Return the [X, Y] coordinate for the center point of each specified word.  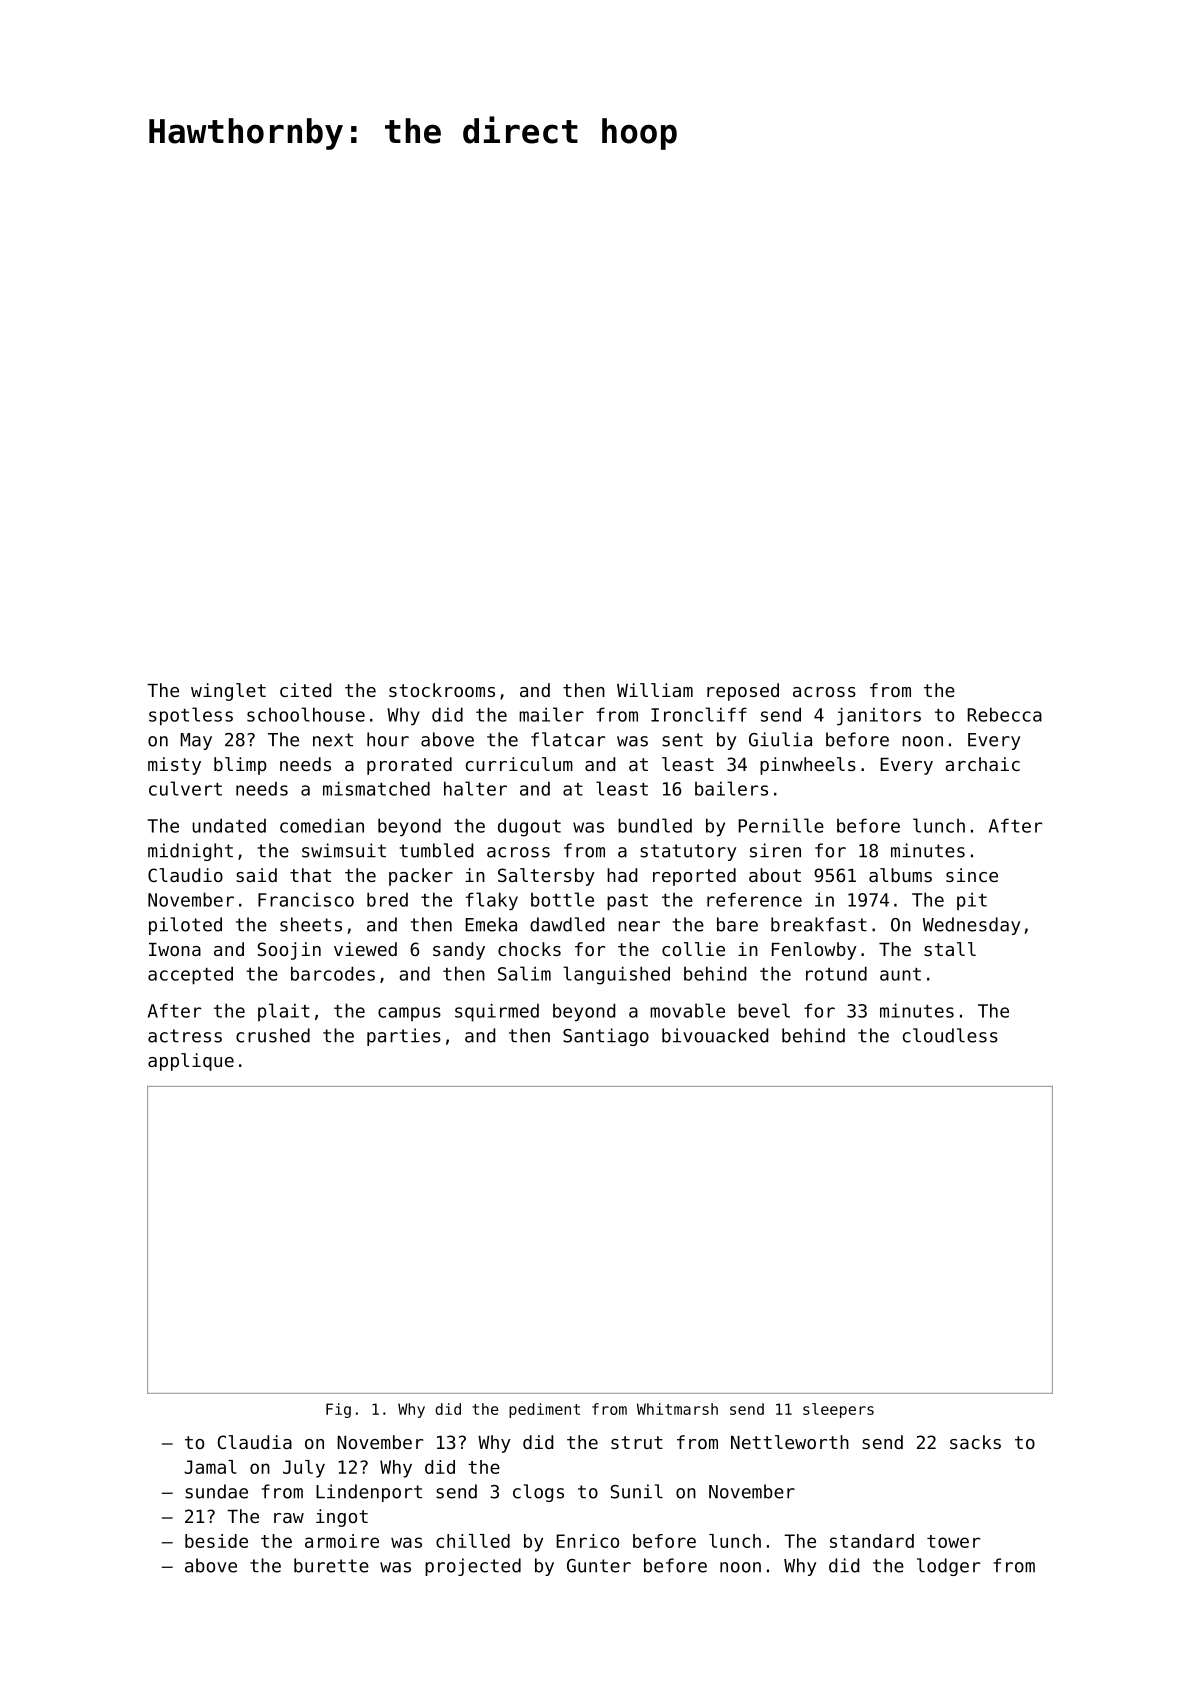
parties [404, 1037]
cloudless [950, 1035]
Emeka [491, 924]
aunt [900, 974]
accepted [190, 975]
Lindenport [369, 1493]
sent [682, 740]
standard [872, 1541]
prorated [409, 766]
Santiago [606, 1037]
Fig [338, 1410]
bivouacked [715, 1035]
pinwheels [808, 766]
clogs [538, 1493]
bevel [764, 1010]
